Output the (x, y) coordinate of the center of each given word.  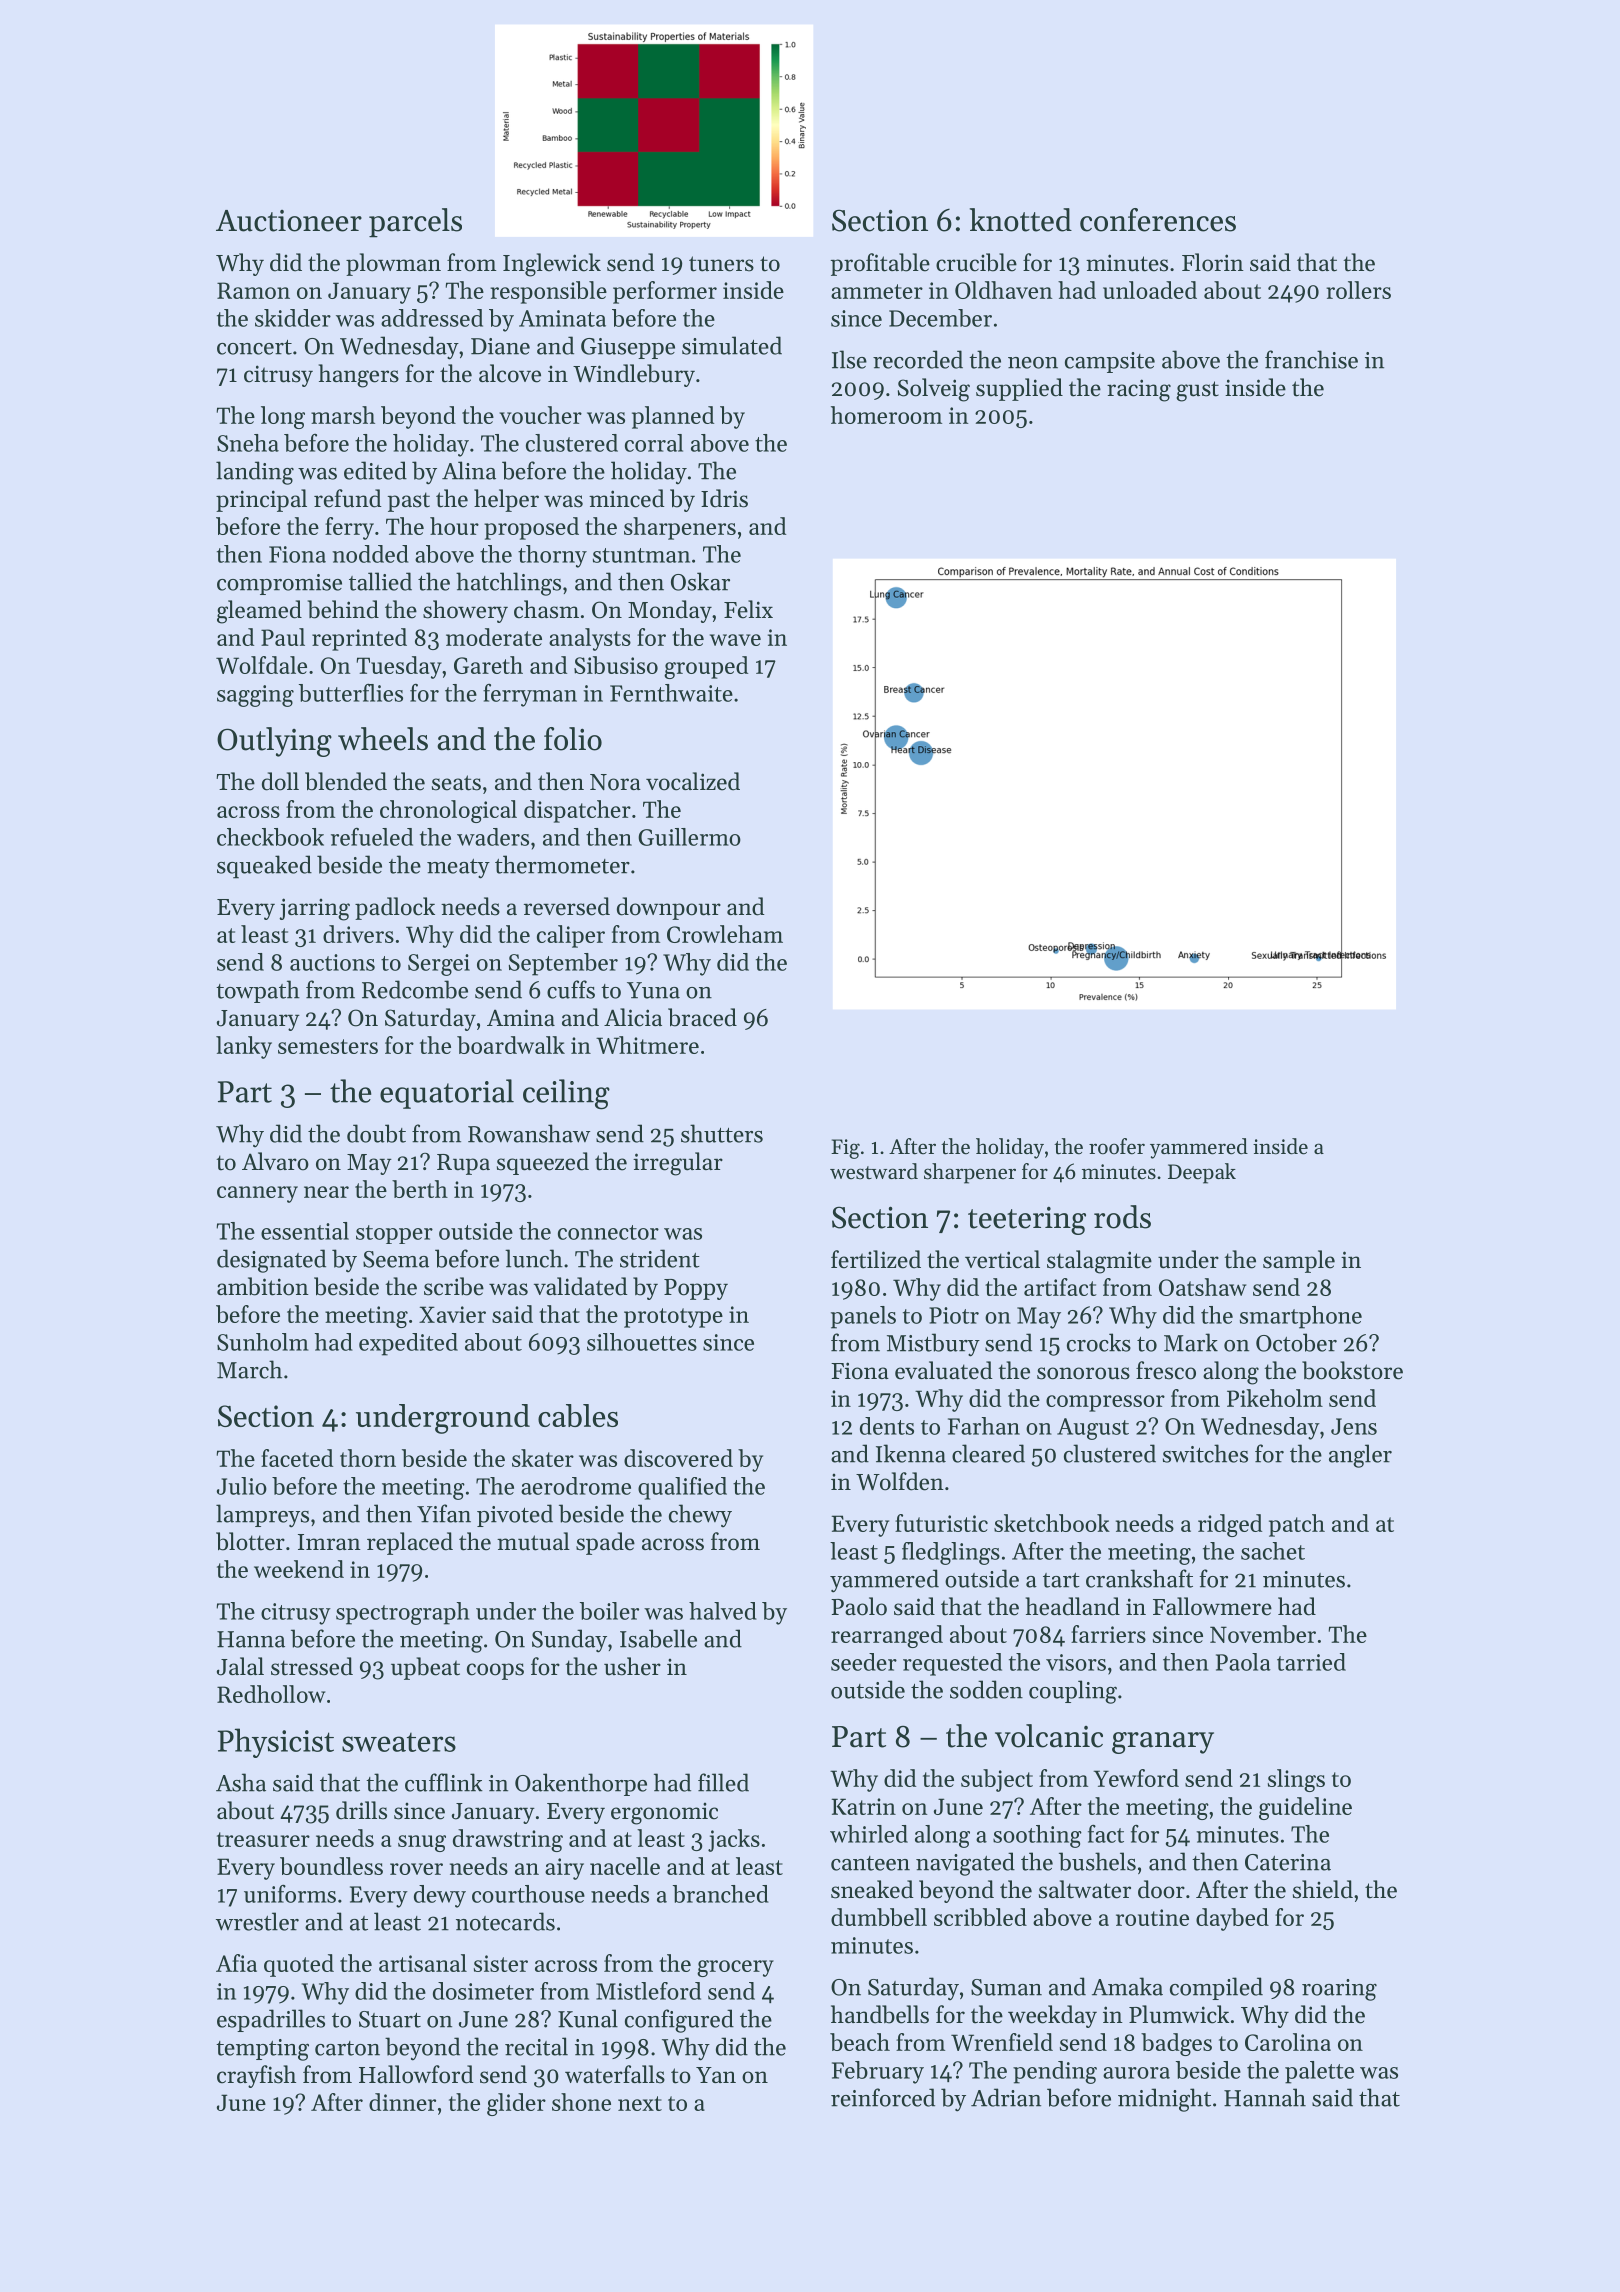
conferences (1158, 220)
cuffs (571, 989)
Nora (615, 782)
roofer (1117, 1146)
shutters (722, 1133)
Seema (396, 1259)
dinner (402, 2102)
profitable (880, 264)
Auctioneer (289, 221)
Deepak (1202, 1173)
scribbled (980, 1917)
